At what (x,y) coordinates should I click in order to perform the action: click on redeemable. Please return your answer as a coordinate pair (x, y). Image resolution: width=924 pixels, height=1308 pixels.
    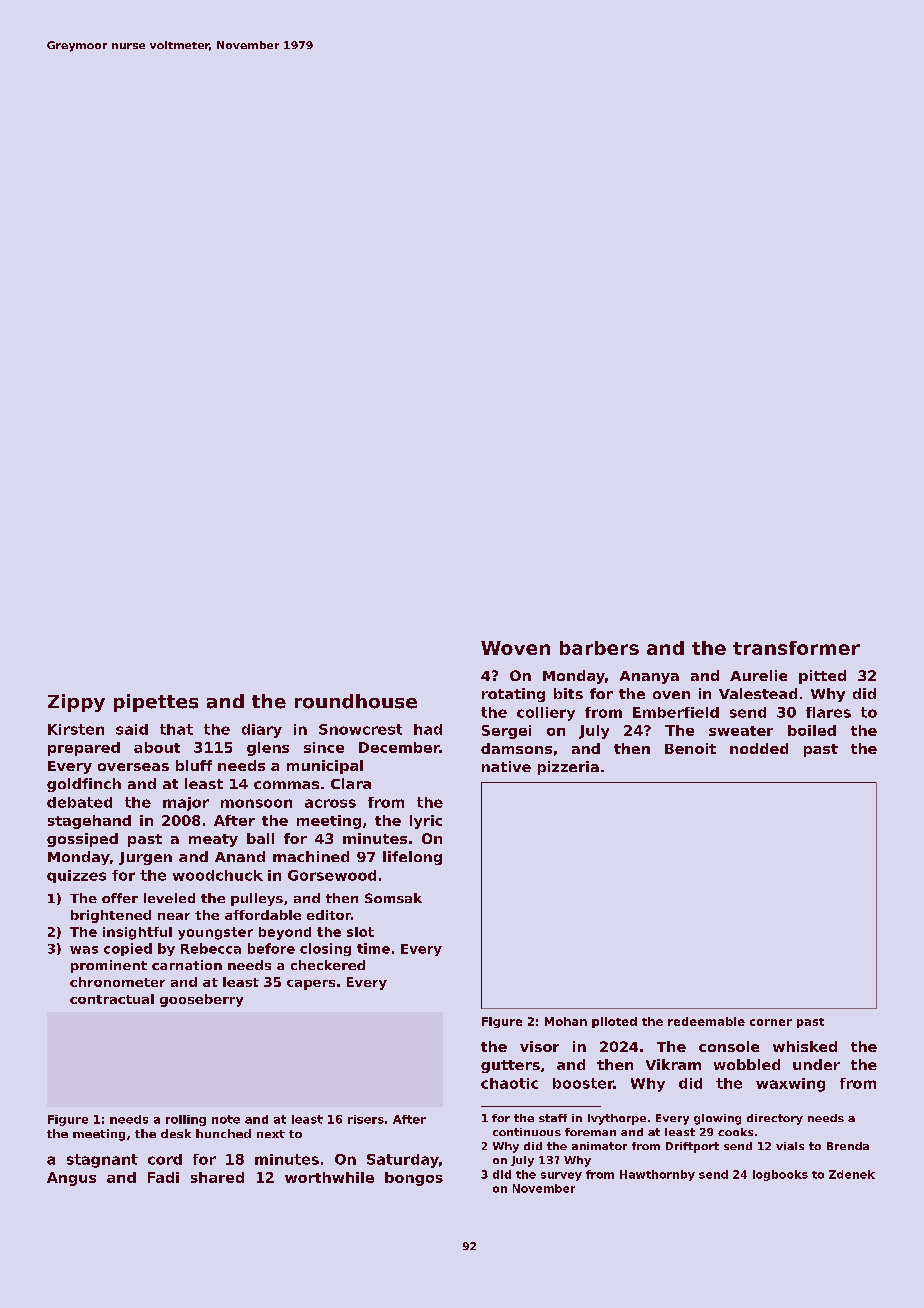
    Looking at the image, I should click on (706, 1021).
